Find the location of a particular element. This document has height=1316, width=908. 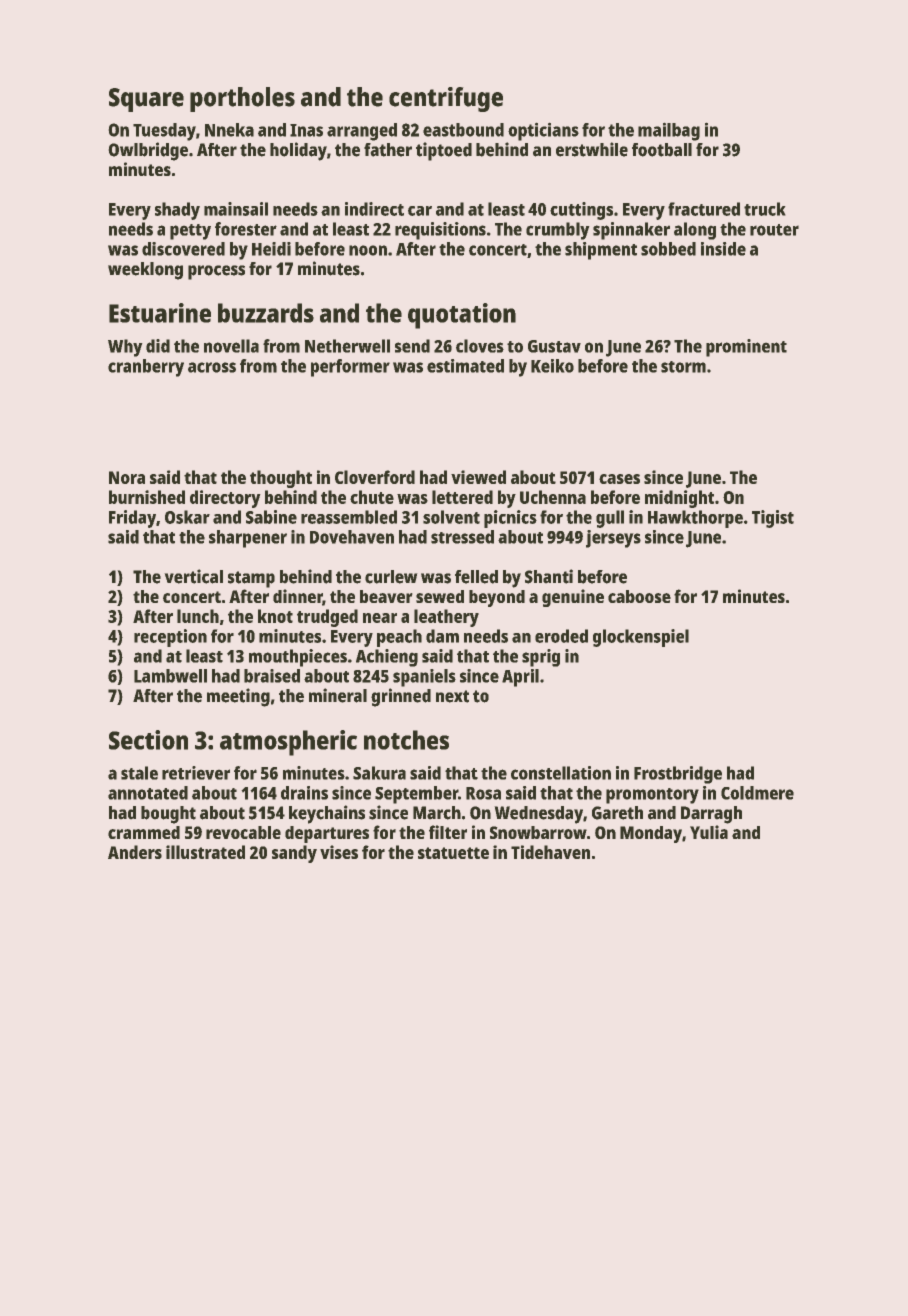

prominent is located at coordinates (746, 348).
